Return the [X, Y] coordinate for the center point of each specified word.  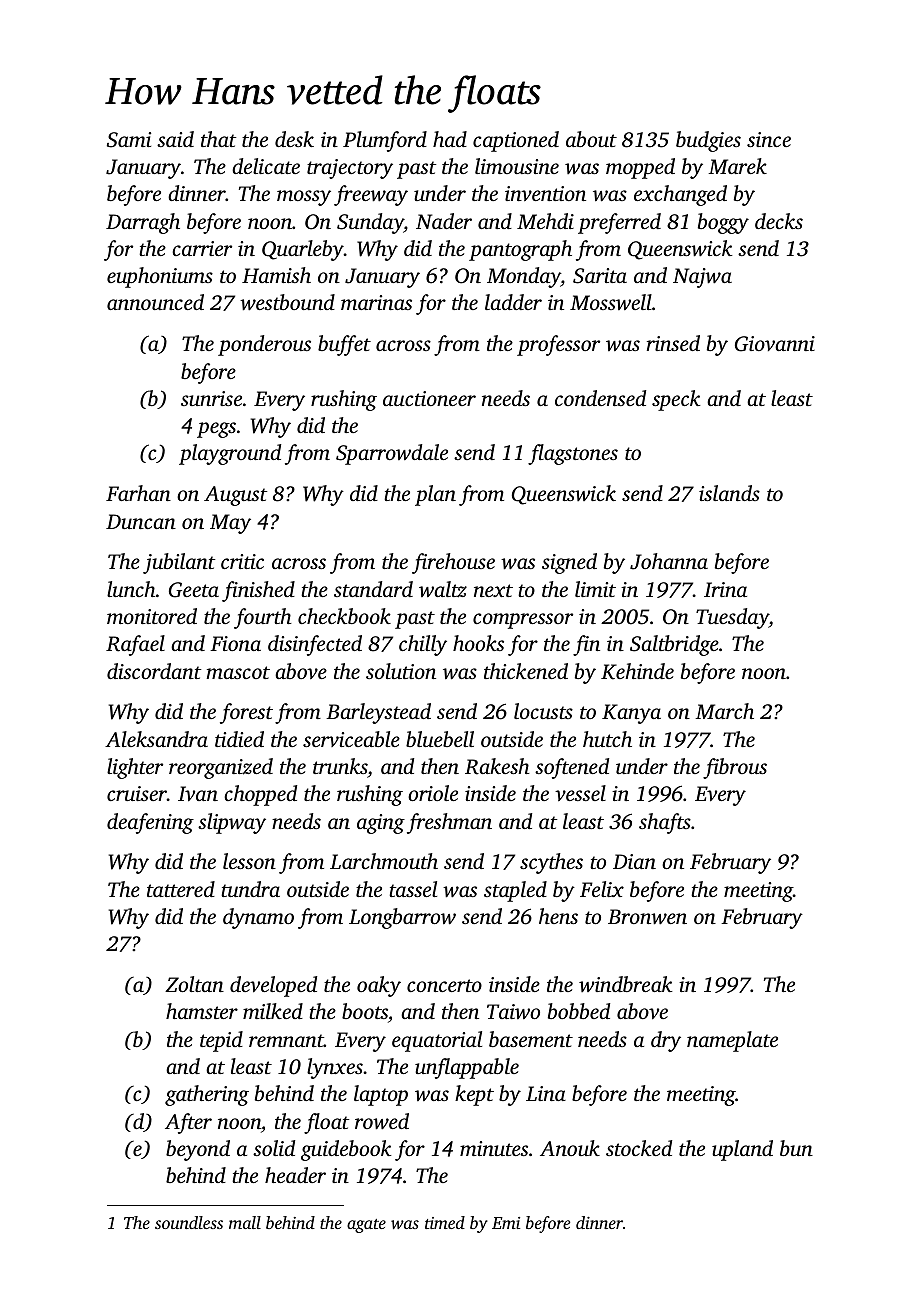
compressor [523, 621]
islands [729, 493]
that [218, 139]
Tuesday [732, 618]
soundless [189, 1222]
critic [242, 561]
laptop [381, 1095]
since [769, 139]
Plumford [385, 141]
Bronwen [647, 917]
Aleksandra [156, 739]
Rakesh [497, 766]
